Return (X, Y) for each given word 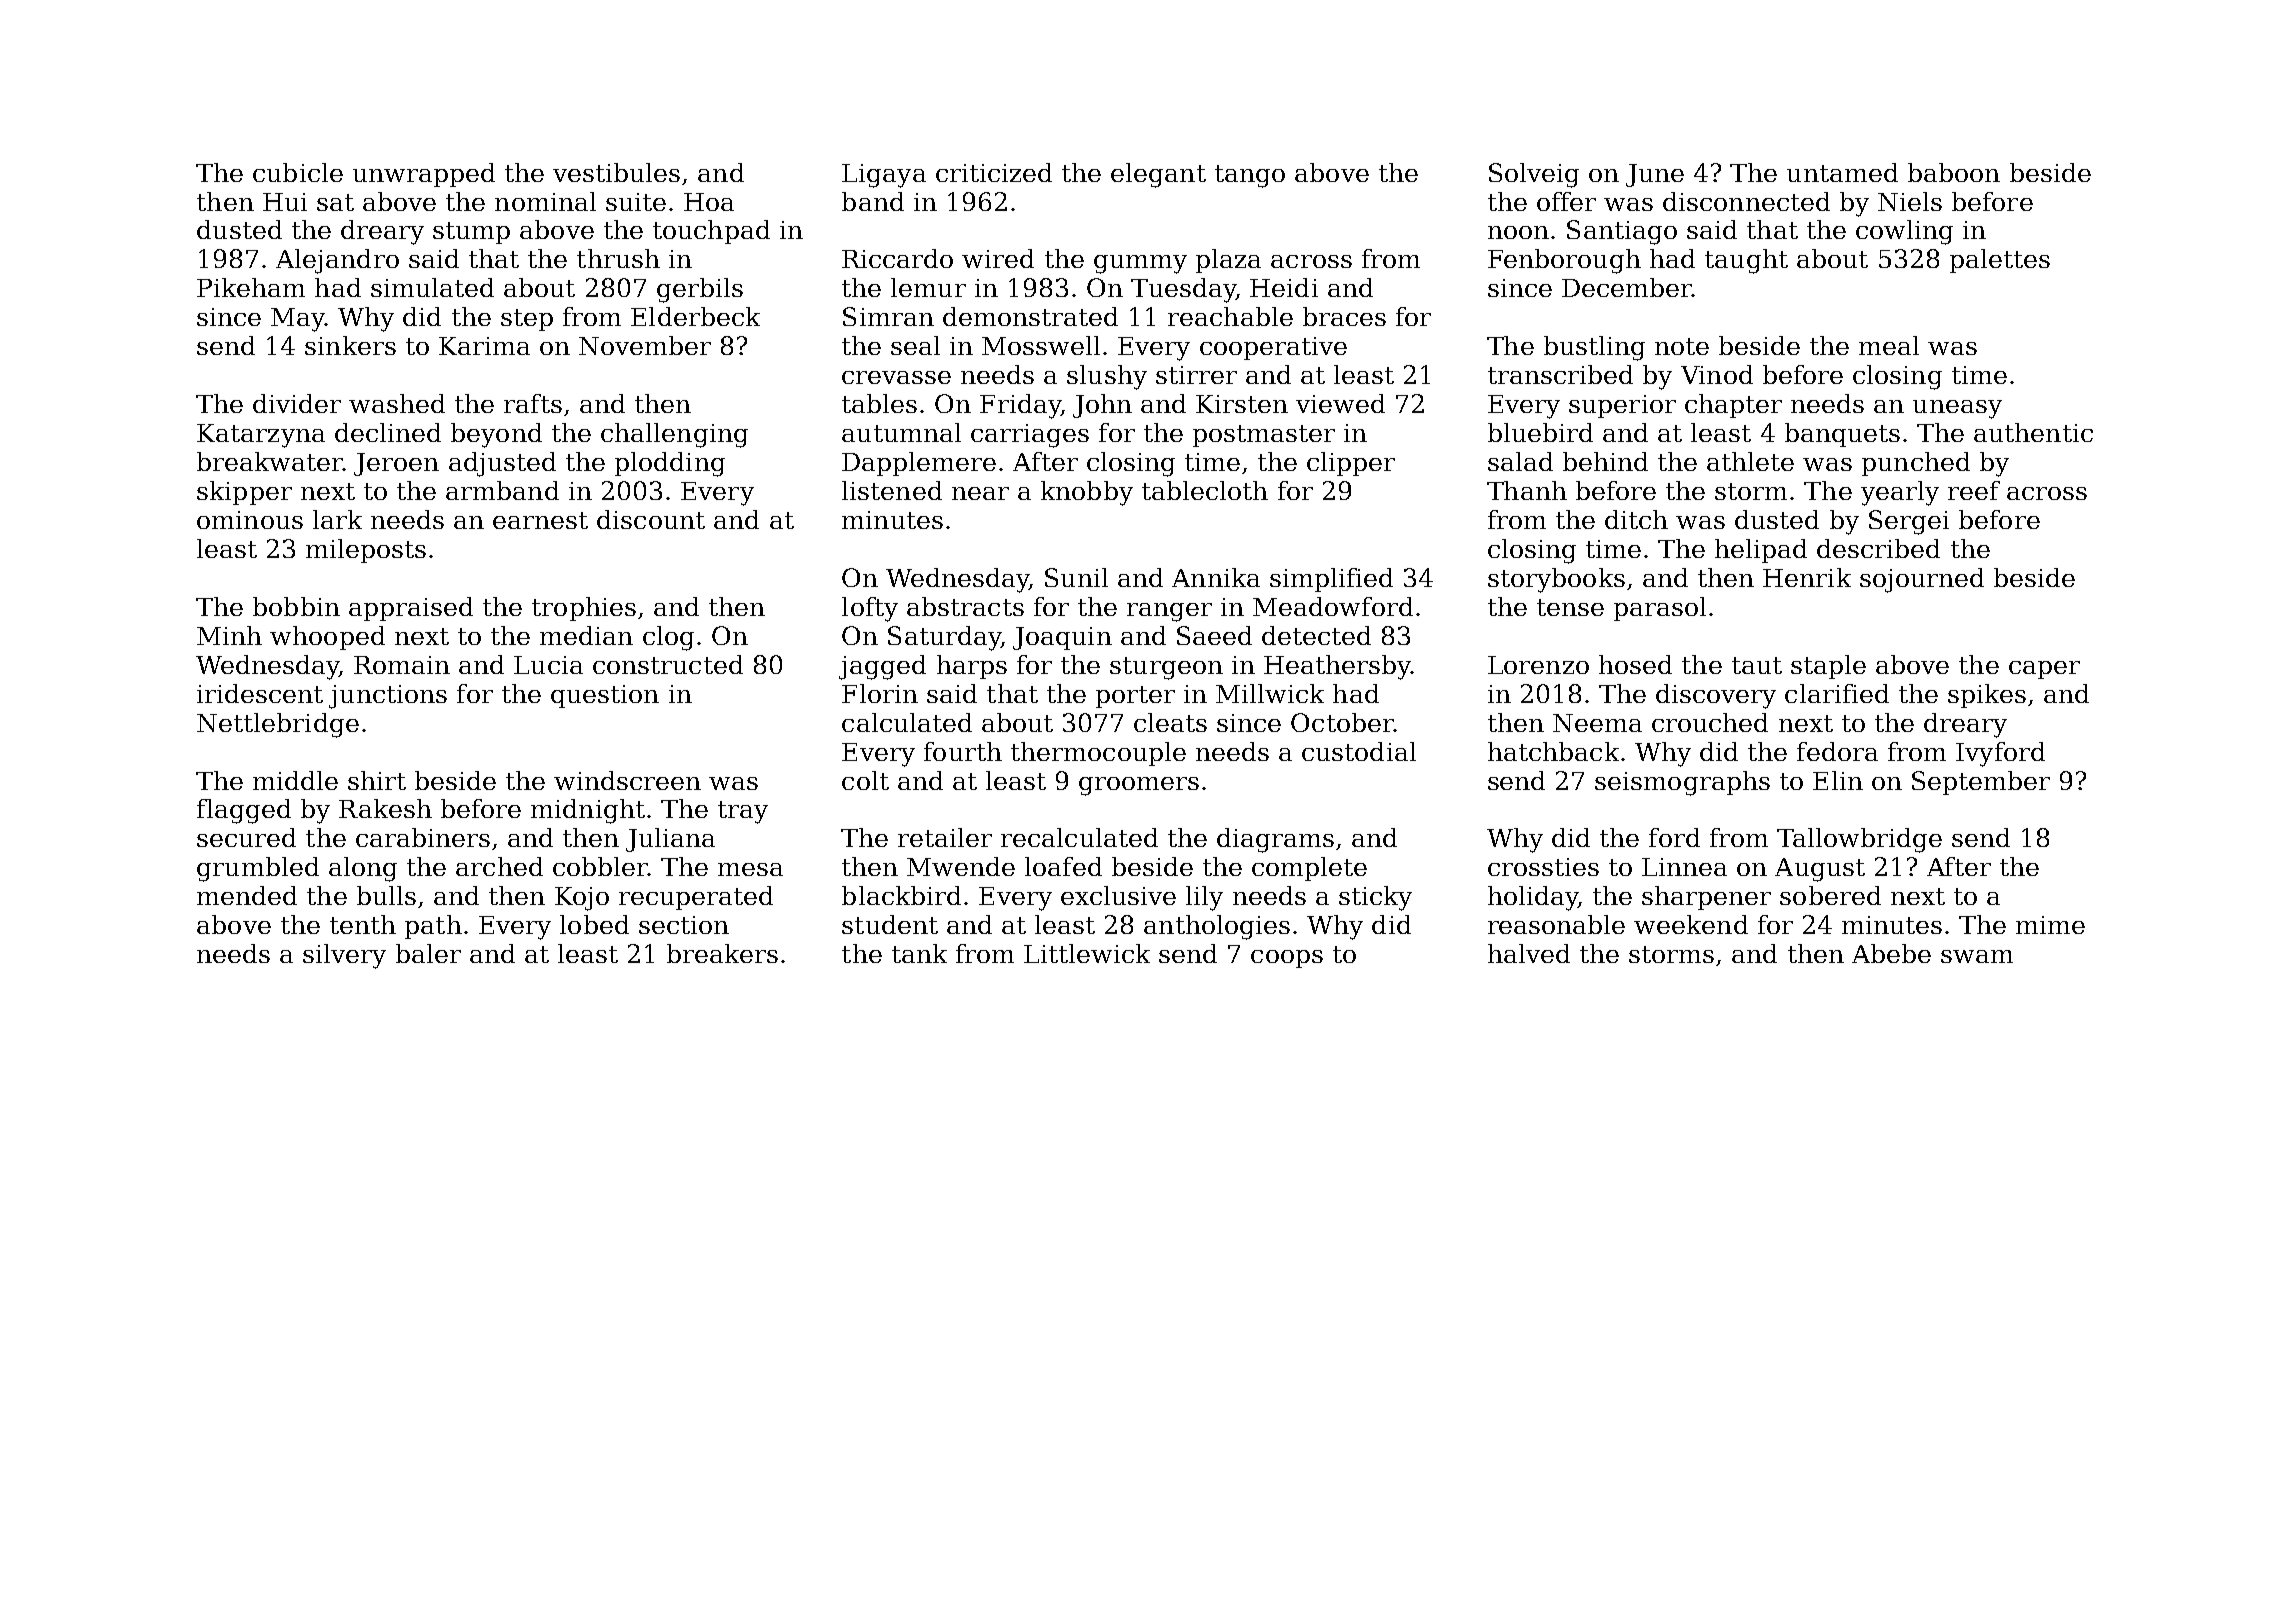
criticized (994, 172)
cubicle (298, 172)
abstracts (965, 606)
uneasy (1957, 409)
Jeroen (396, 464)
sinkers (350, 345)
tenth (363, 924)
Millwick (1270, 693)
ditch (1636, 519)
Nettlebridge (278, 725)
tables (879, 403)
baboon (1954, 172)
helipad (1761, 551)
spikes (1987, 696)
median (586, 635)
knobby (1087, 493)
